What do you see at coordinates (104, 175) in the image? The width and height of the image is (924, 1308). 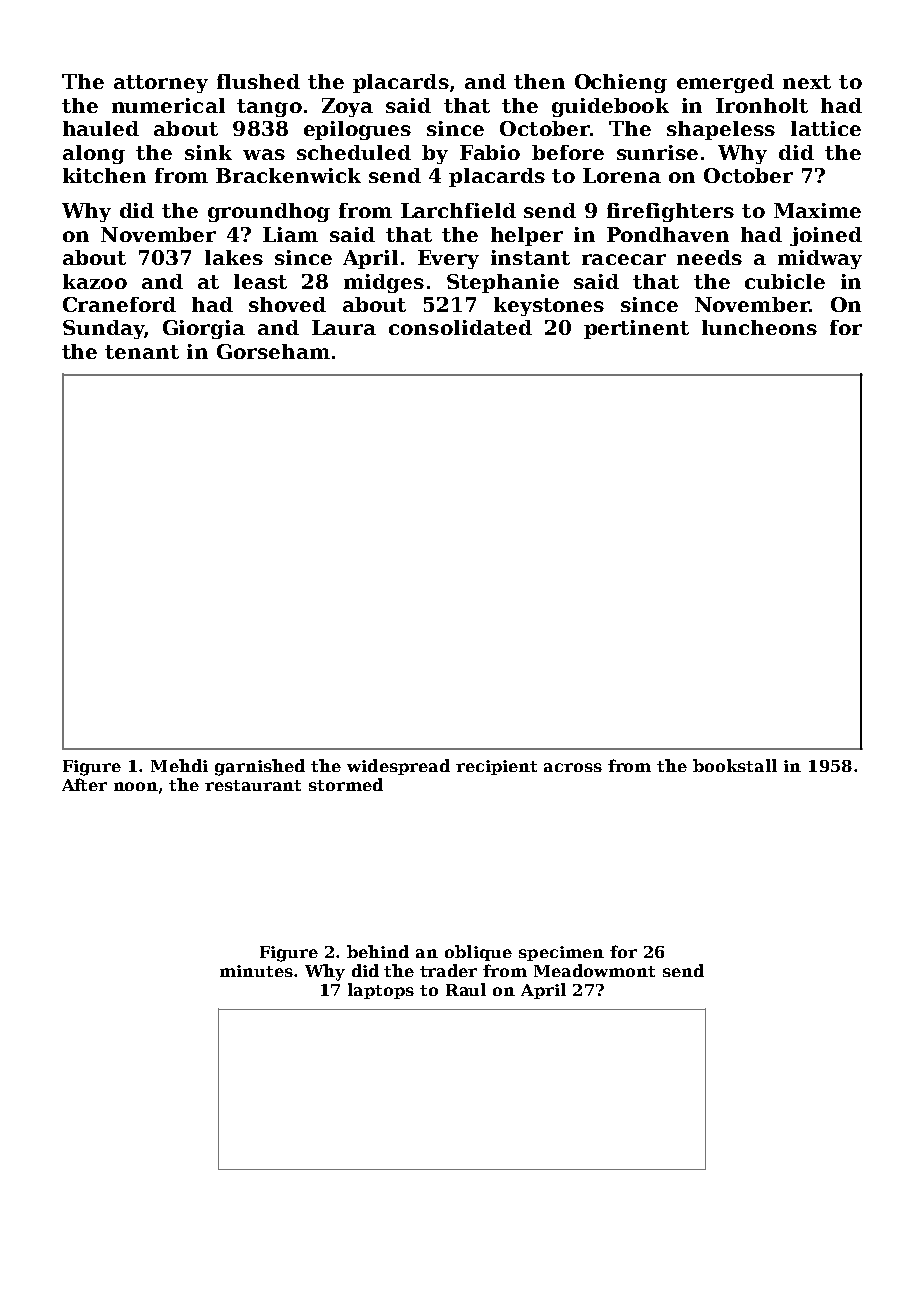 I see `kitchen` at bounding box center [104, 175].
